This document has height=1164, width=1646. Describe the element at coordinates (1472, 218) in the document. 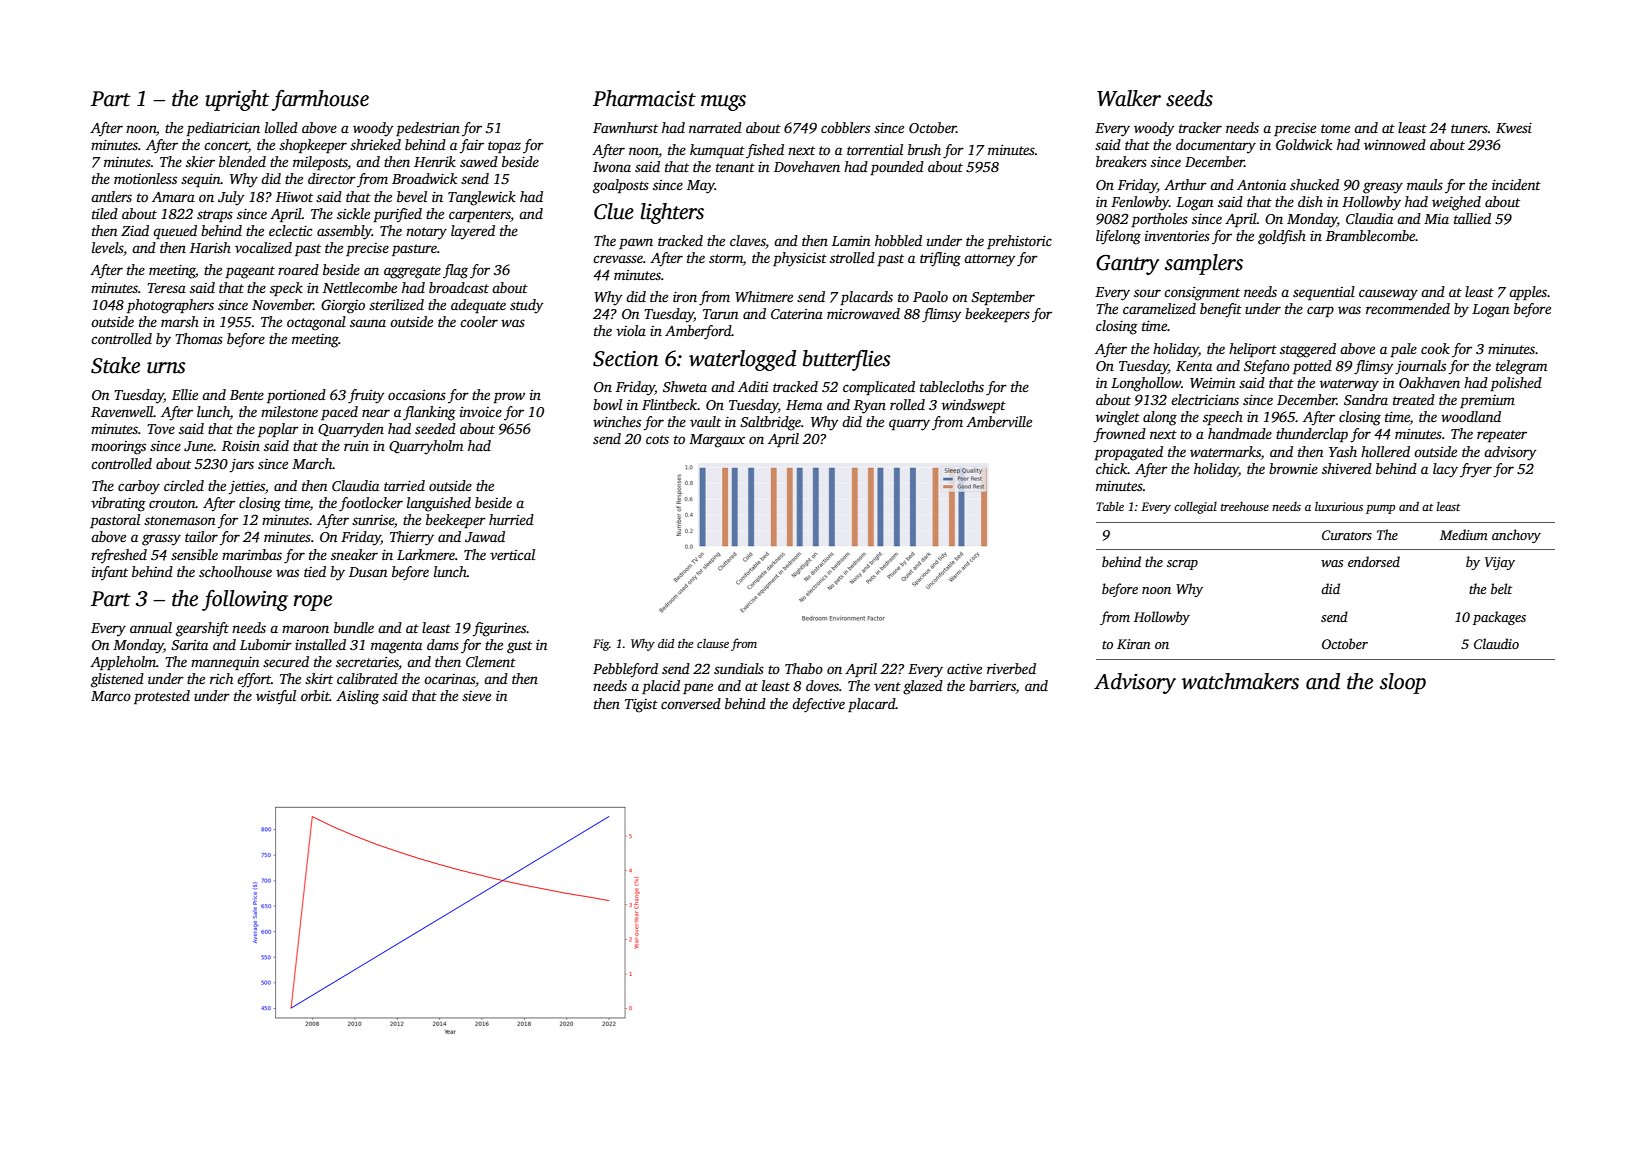

I see `tallied` at that location.
